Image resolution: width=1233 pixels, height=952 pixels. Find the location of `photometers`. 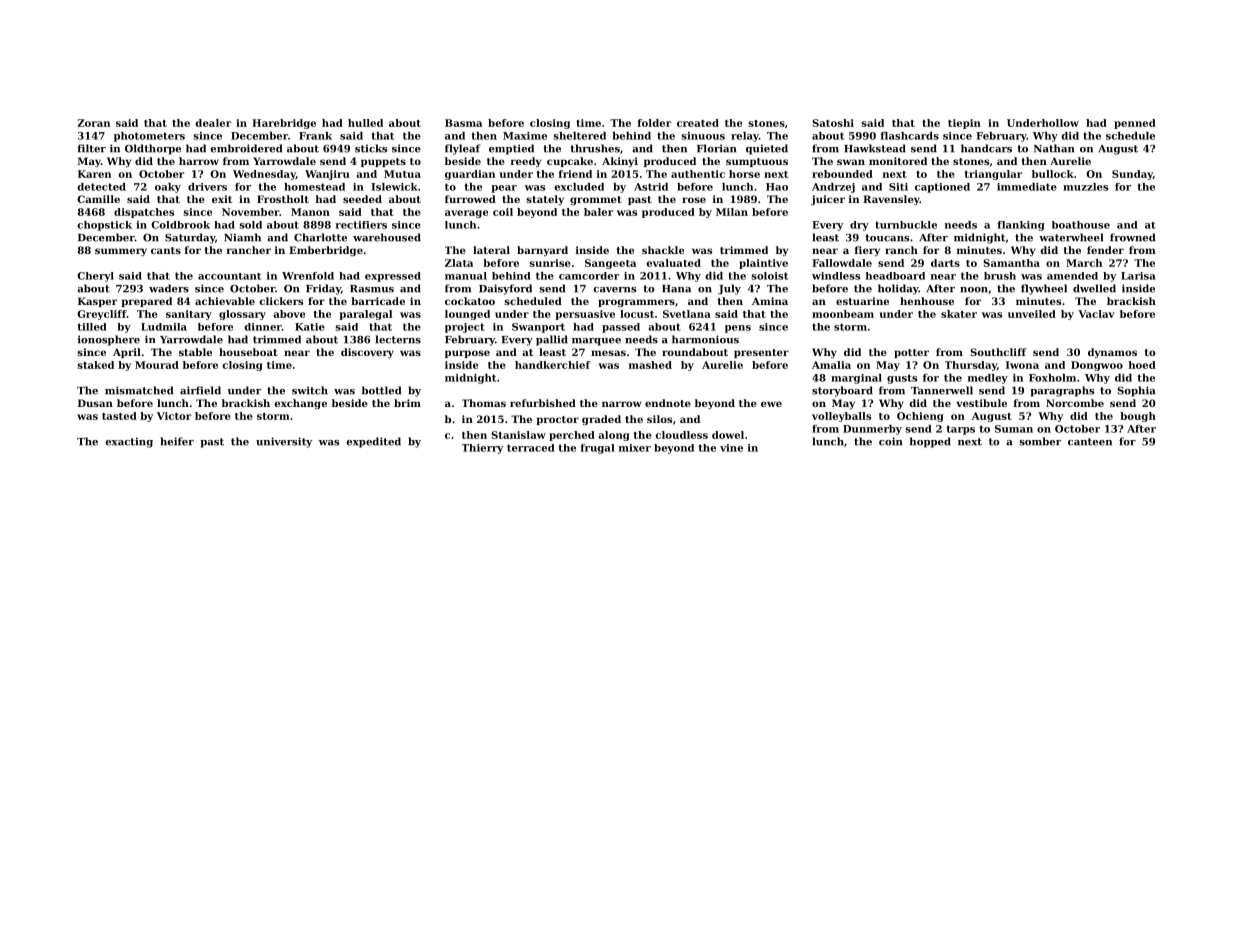

photometers is located at coordinates (149, 137).
